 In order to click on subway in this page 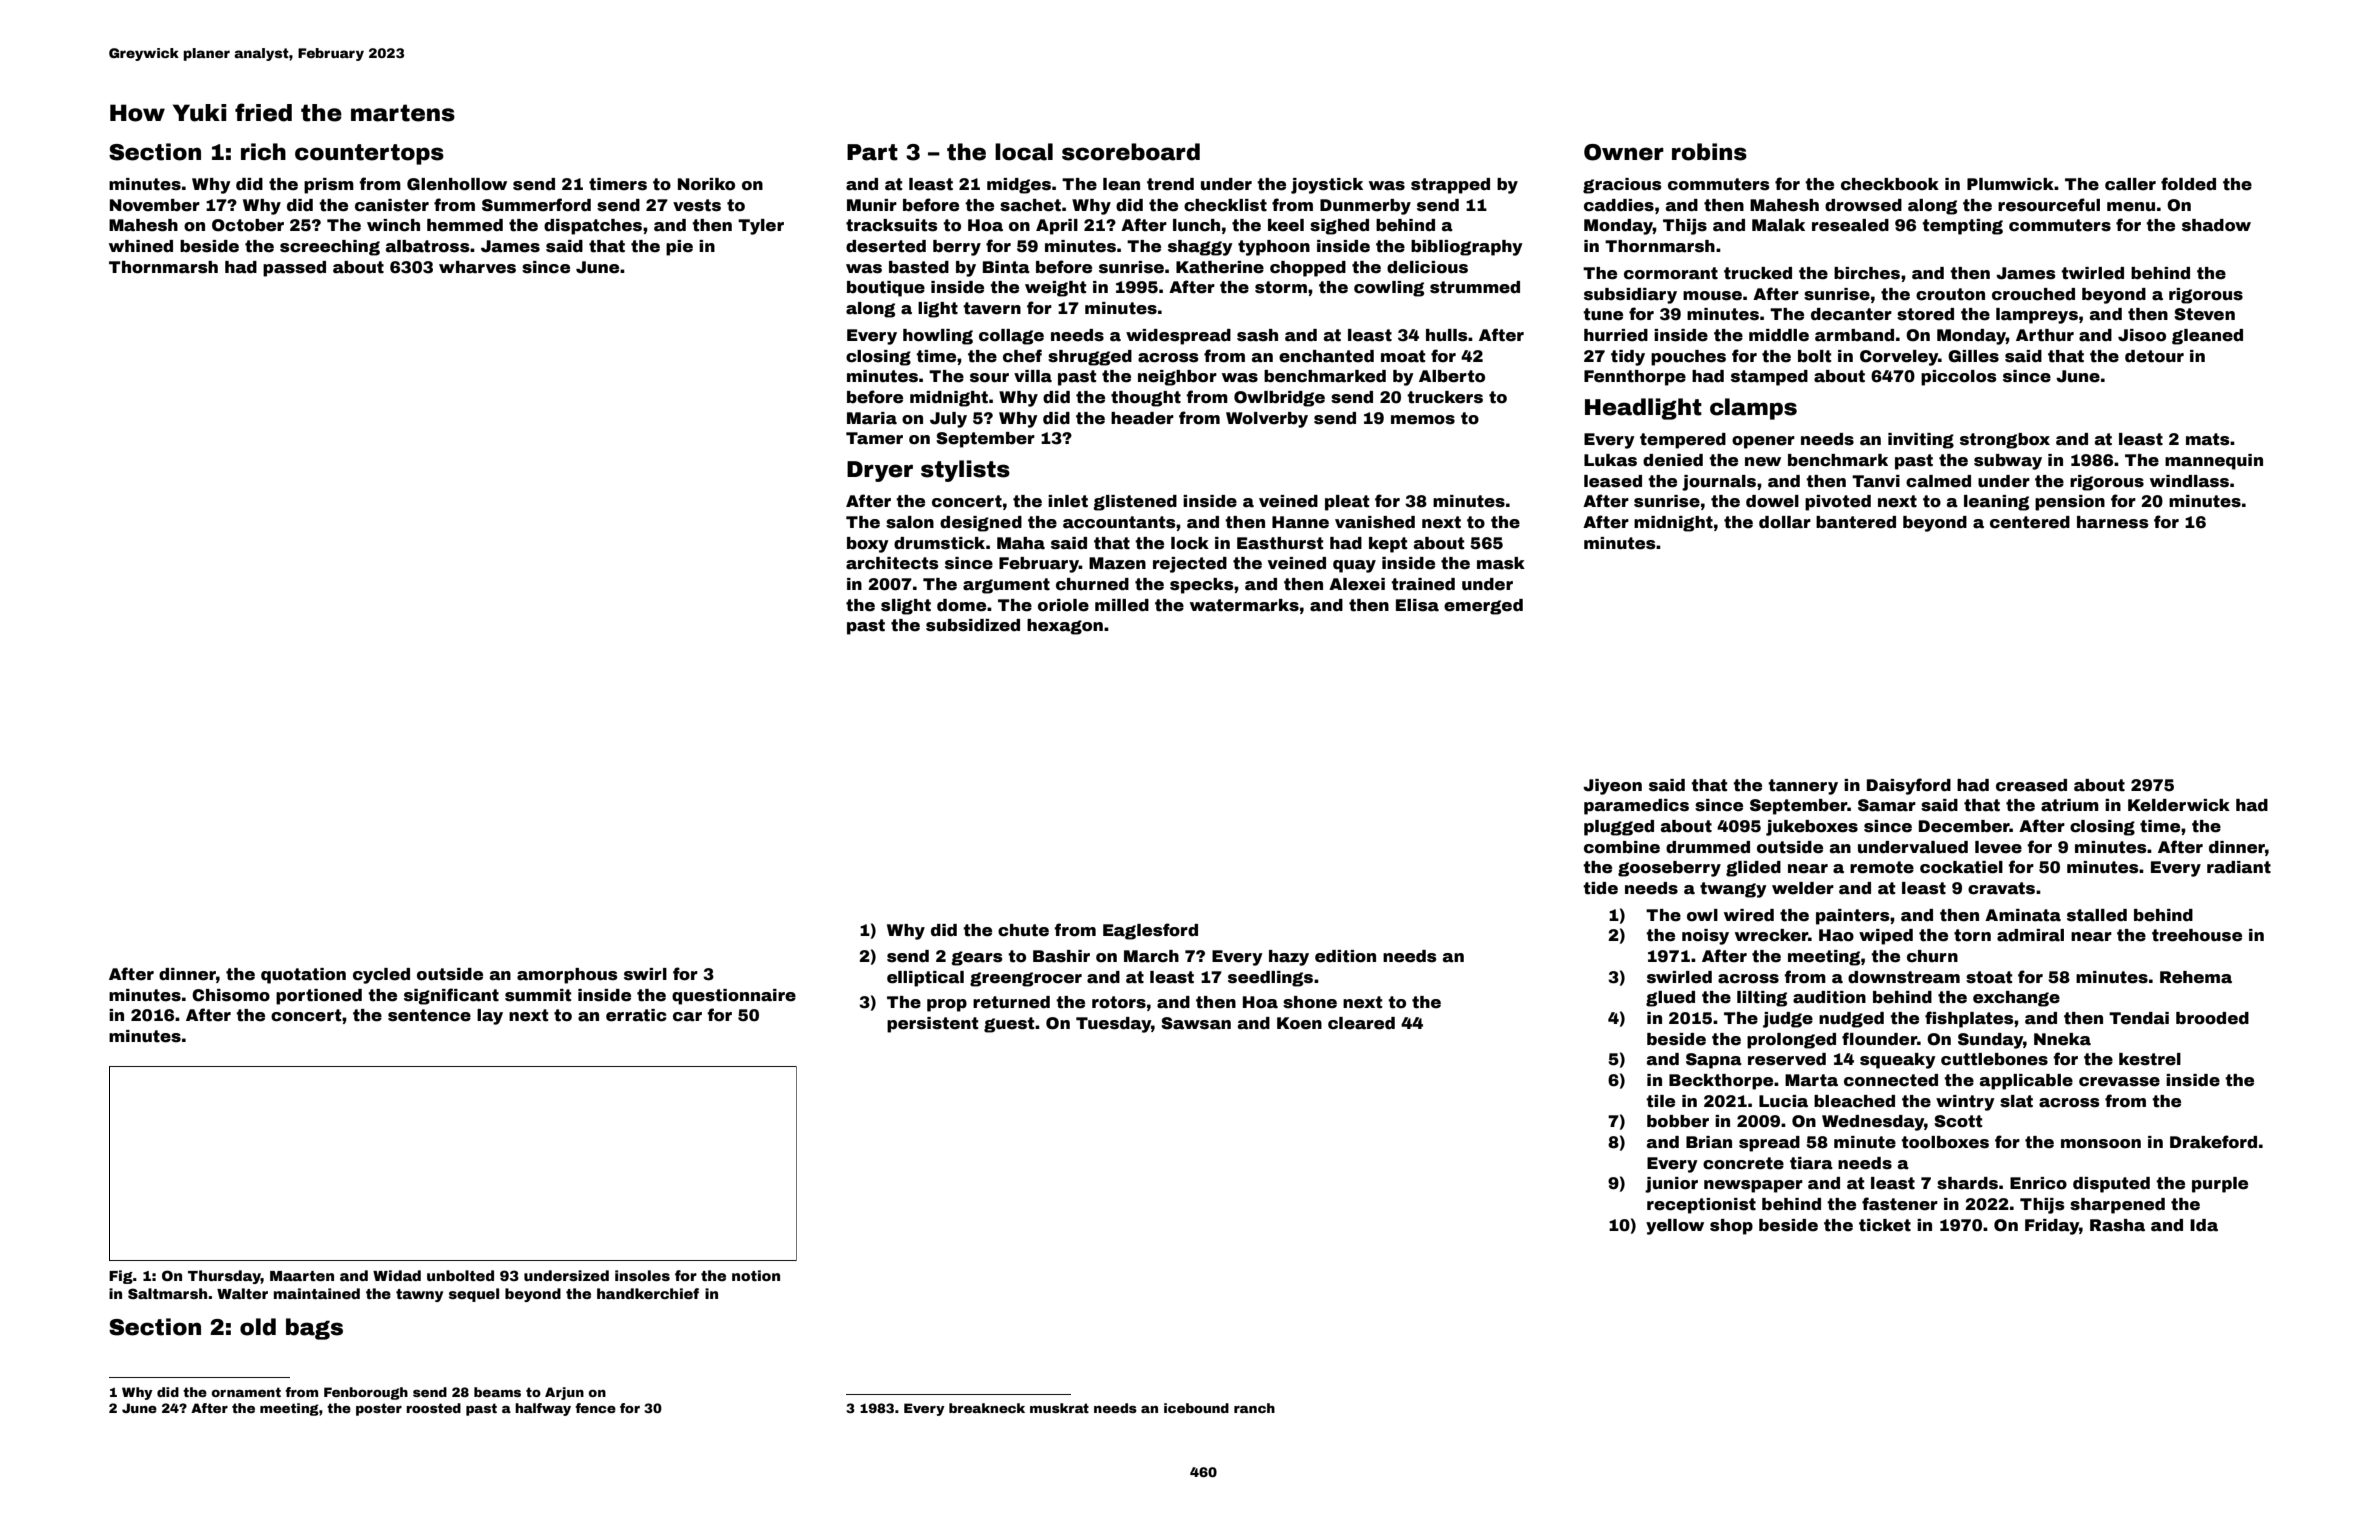, I will do `click(2008, 462)`.
